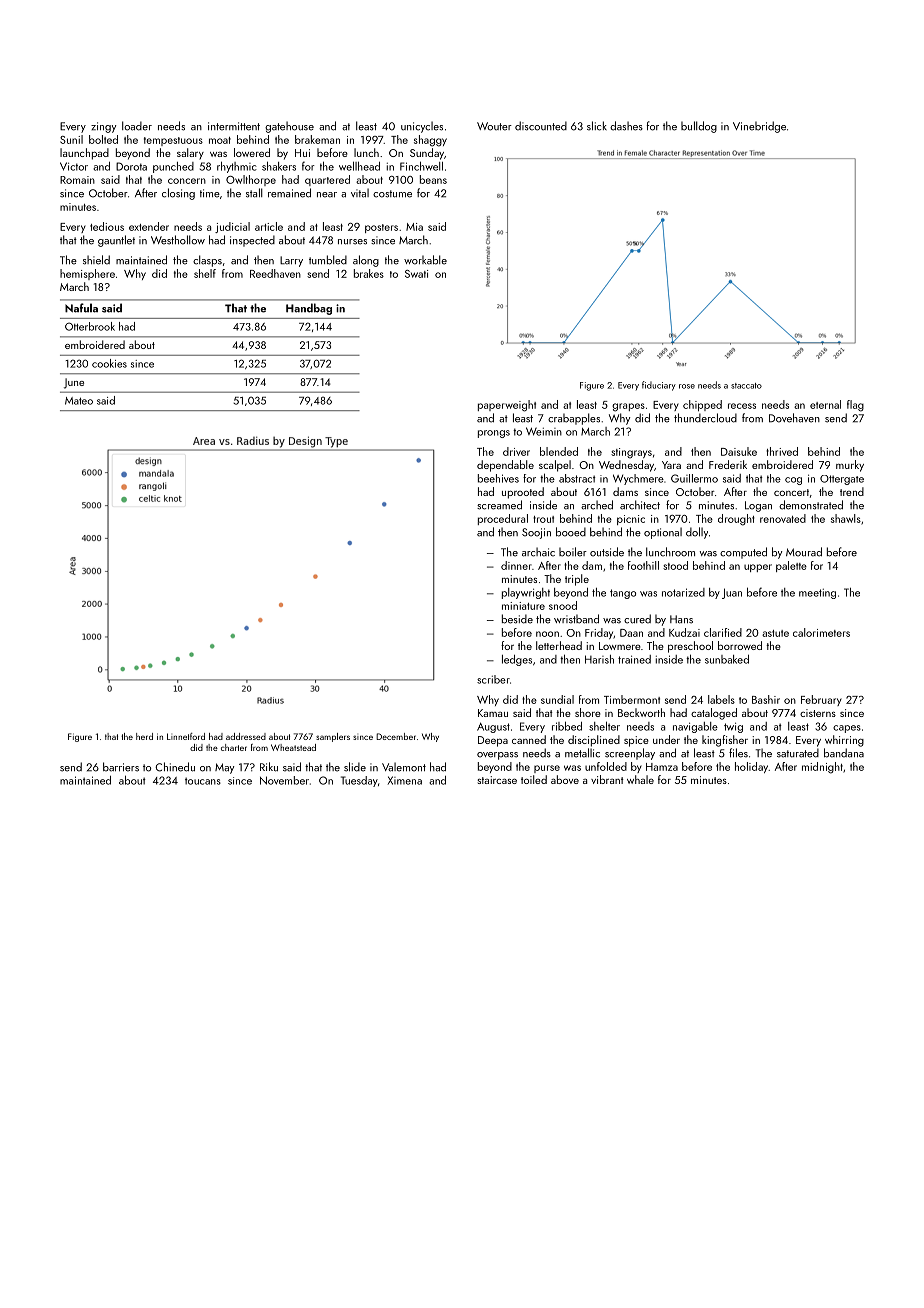 Image resolution: width=924 pixels, height=1308 pixels. What do you see at coordinates (178, 240) in the screenshot?
I see `Westhollow` at bounding box center [178, 240].
